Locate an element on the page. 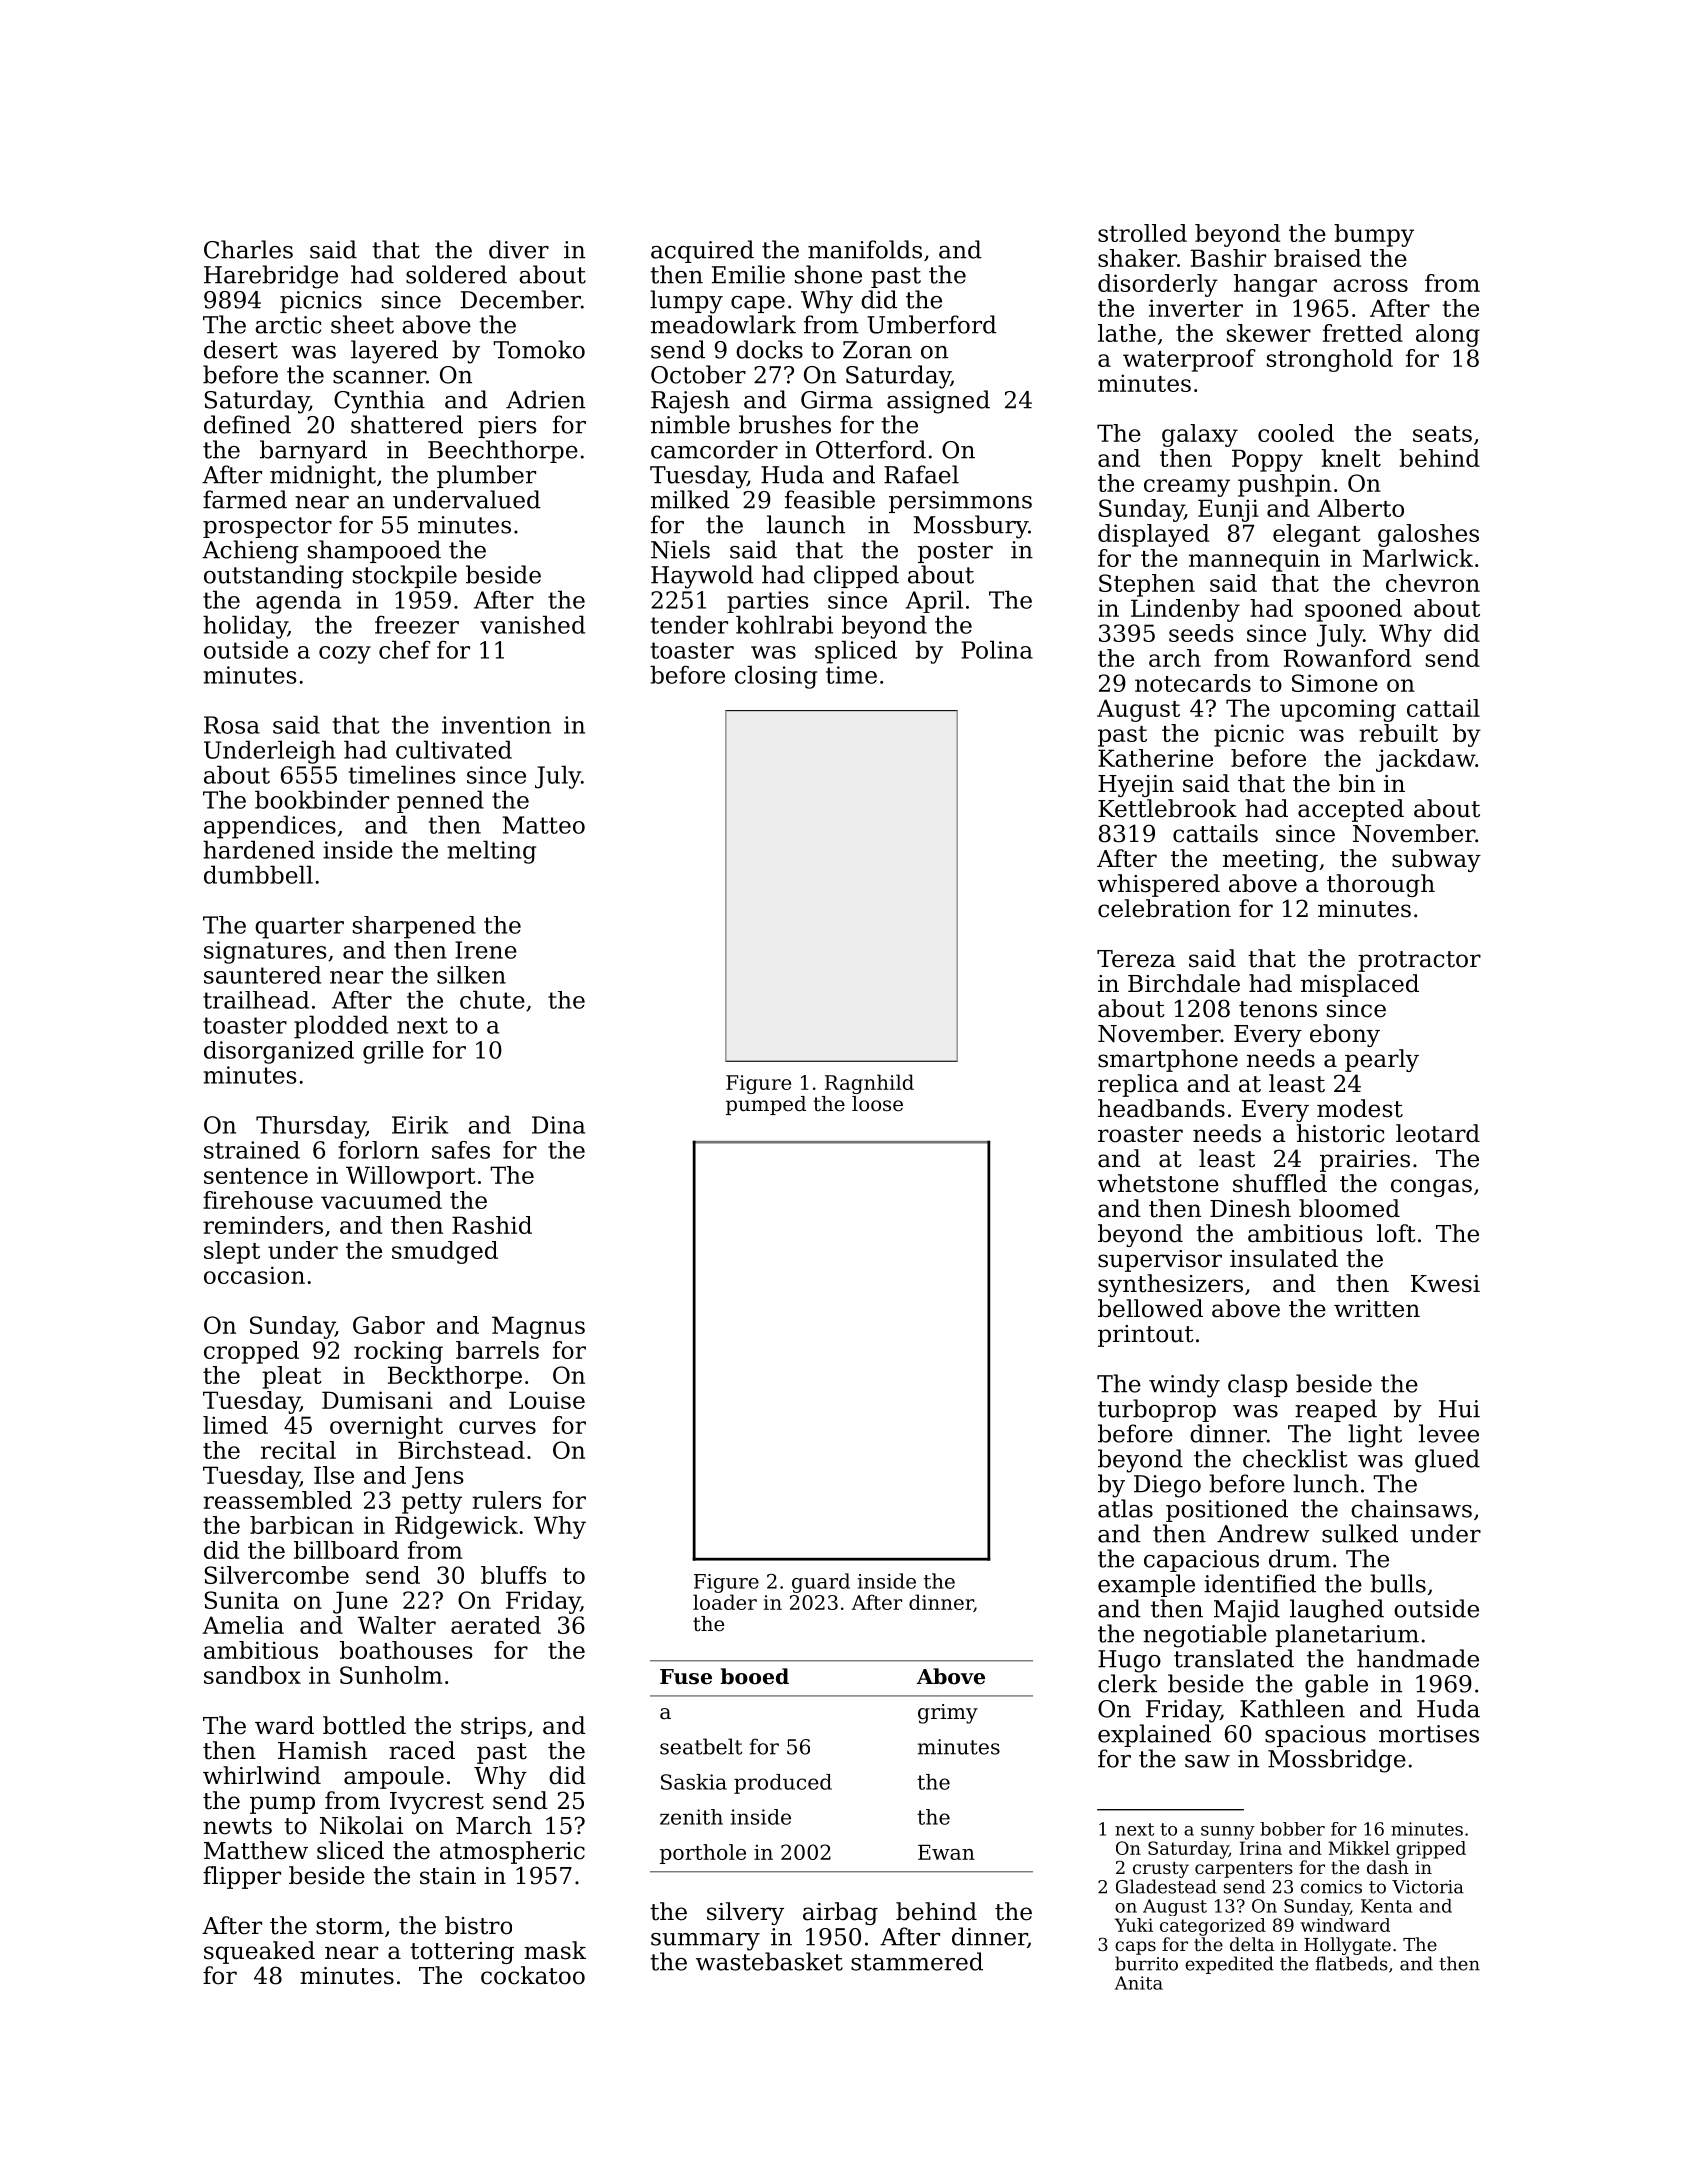 The image size is (1683, 2178). Bashir is located at coordinates (1228, 258).
